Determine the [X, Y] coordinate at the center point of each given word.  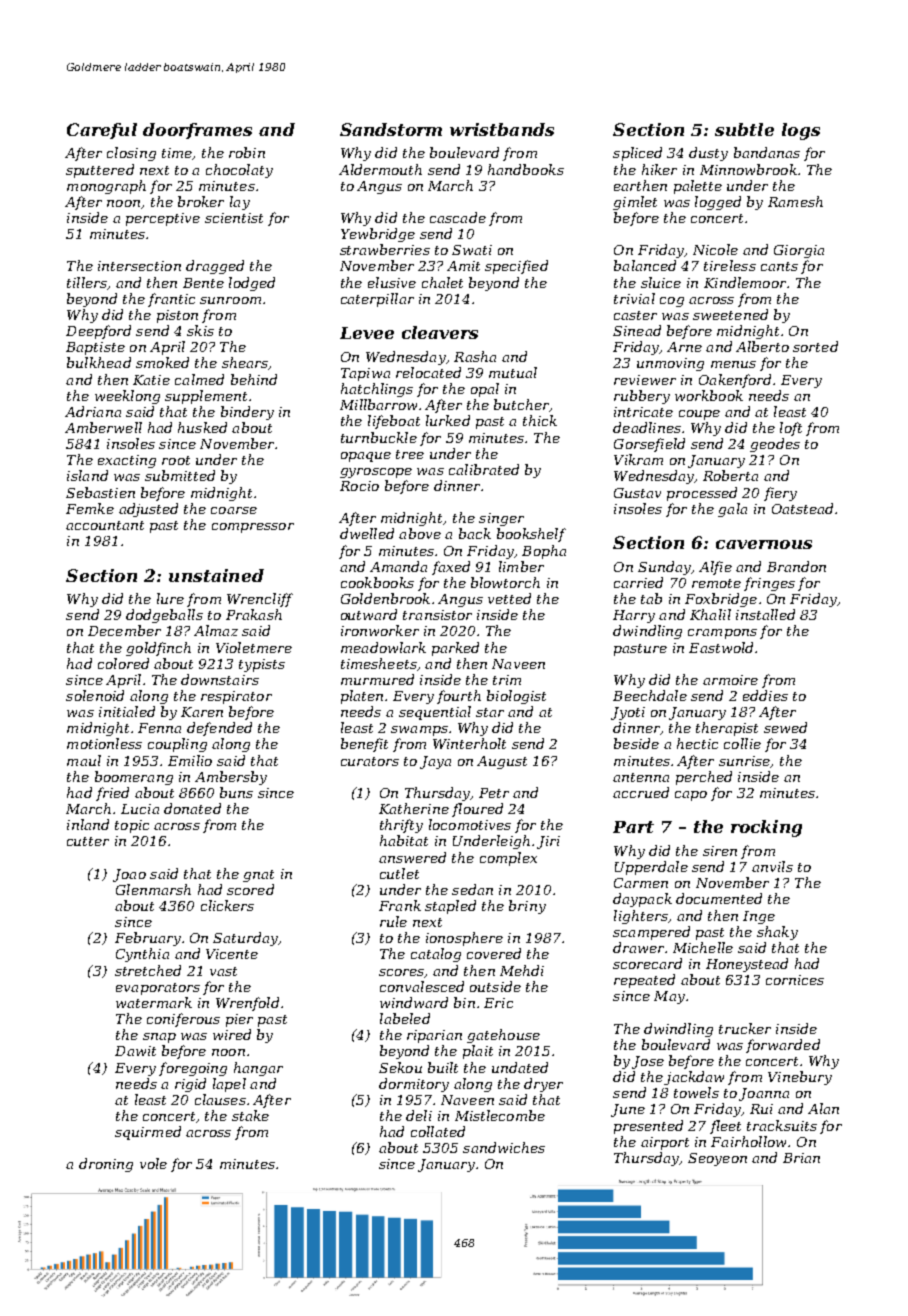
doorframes [197, 131]
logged [718, 203]
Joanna [764, 1094]
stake [250, 1115]
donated [192, 808]
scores [401, 972]
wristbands [502, 129]
